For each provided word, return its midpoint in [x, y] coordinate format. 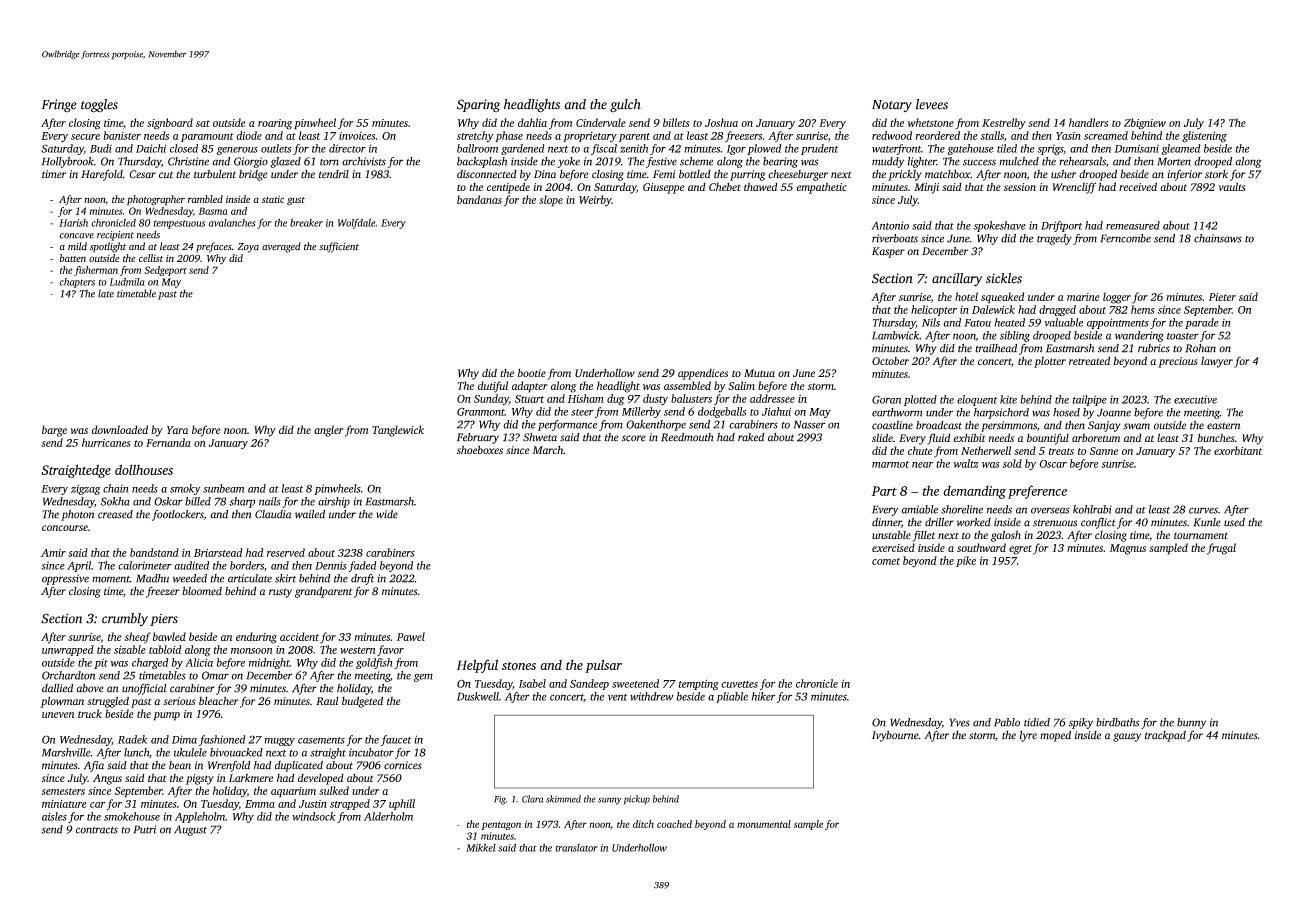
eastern [1224, 426]
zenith [634, 148]
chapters [77, 283]
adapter [530, 387]
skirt [285, 578]
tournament [1201, 535]
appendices [703, 374]
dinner [886, 523]
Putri [145, 829]
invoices [357, 136]
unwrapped [68, 650]
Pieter [1222, 297]
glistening [1204, 137]
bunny [1191, 723]
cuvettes [739, 684]
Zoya [248, 248]
